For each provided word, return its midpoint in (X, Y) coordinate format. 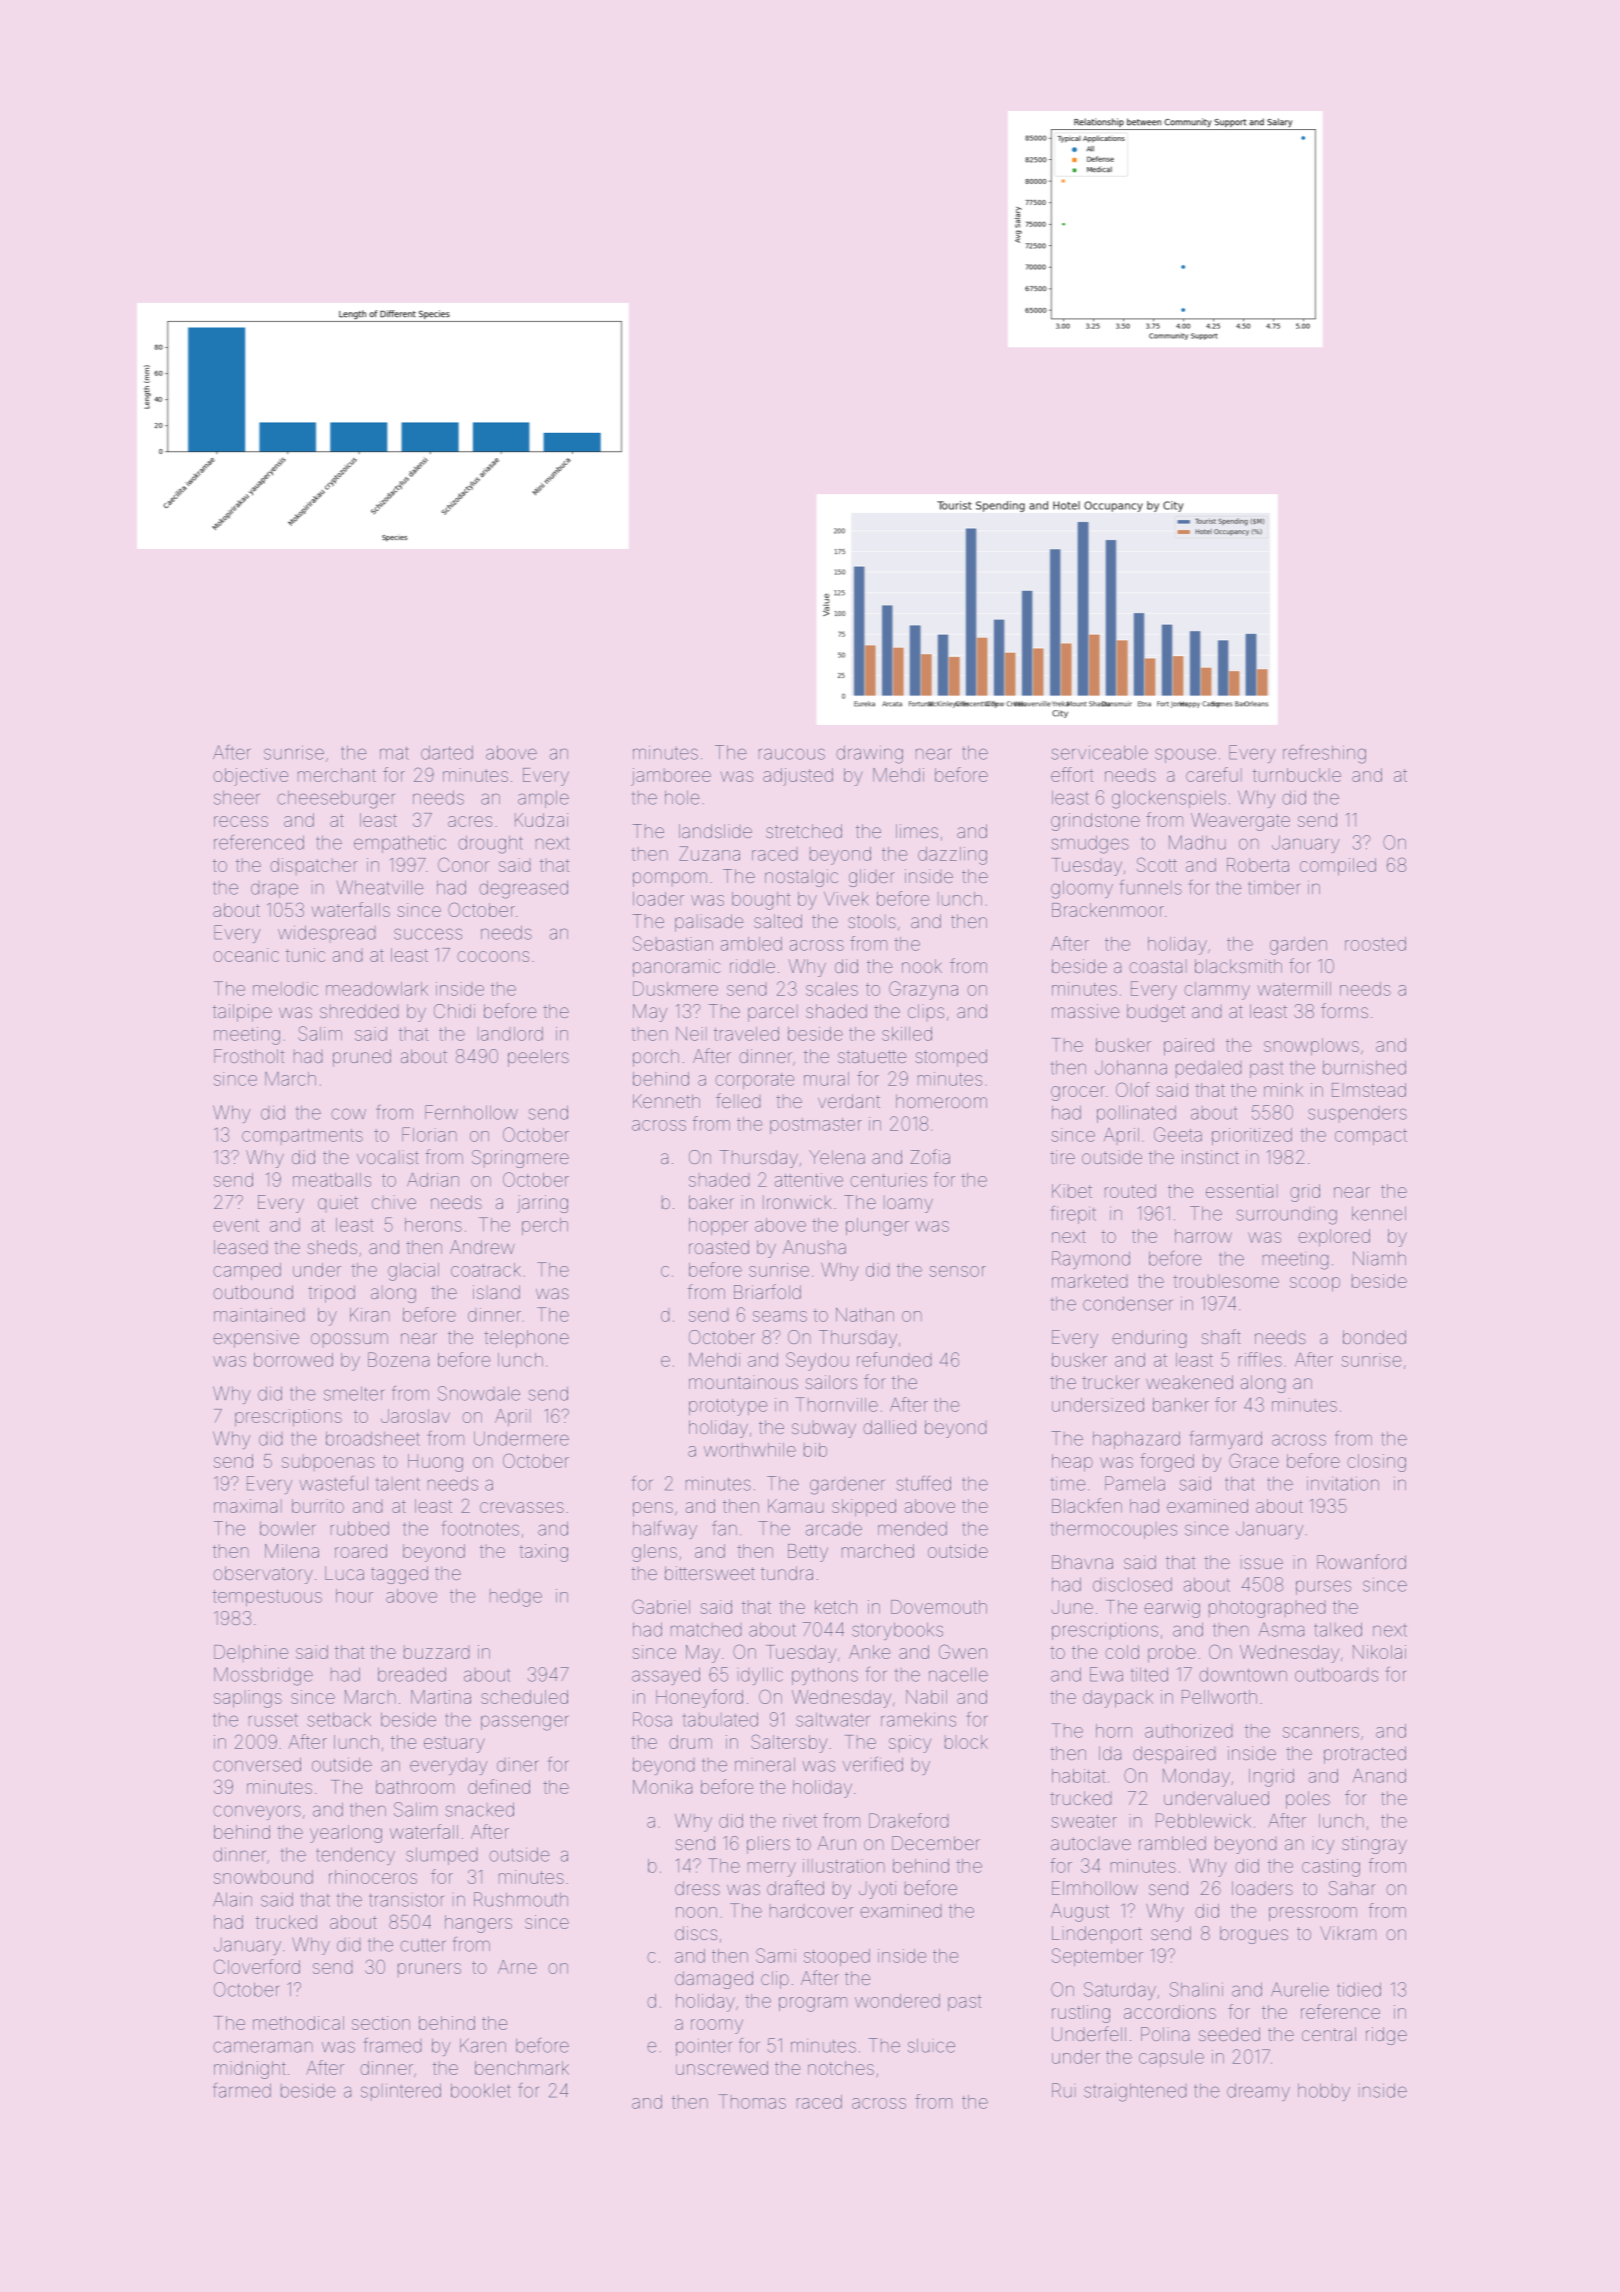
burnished (1364, 1067)
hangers (478, 1924)
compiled (1338, 867)
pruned (362, 1058)
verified (873, 1764)
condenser (1127, 1303)
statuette (872, 1056)
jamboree (671, 777)
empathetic (400, 844)
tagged (399, 1575)
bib (815, 1450)
